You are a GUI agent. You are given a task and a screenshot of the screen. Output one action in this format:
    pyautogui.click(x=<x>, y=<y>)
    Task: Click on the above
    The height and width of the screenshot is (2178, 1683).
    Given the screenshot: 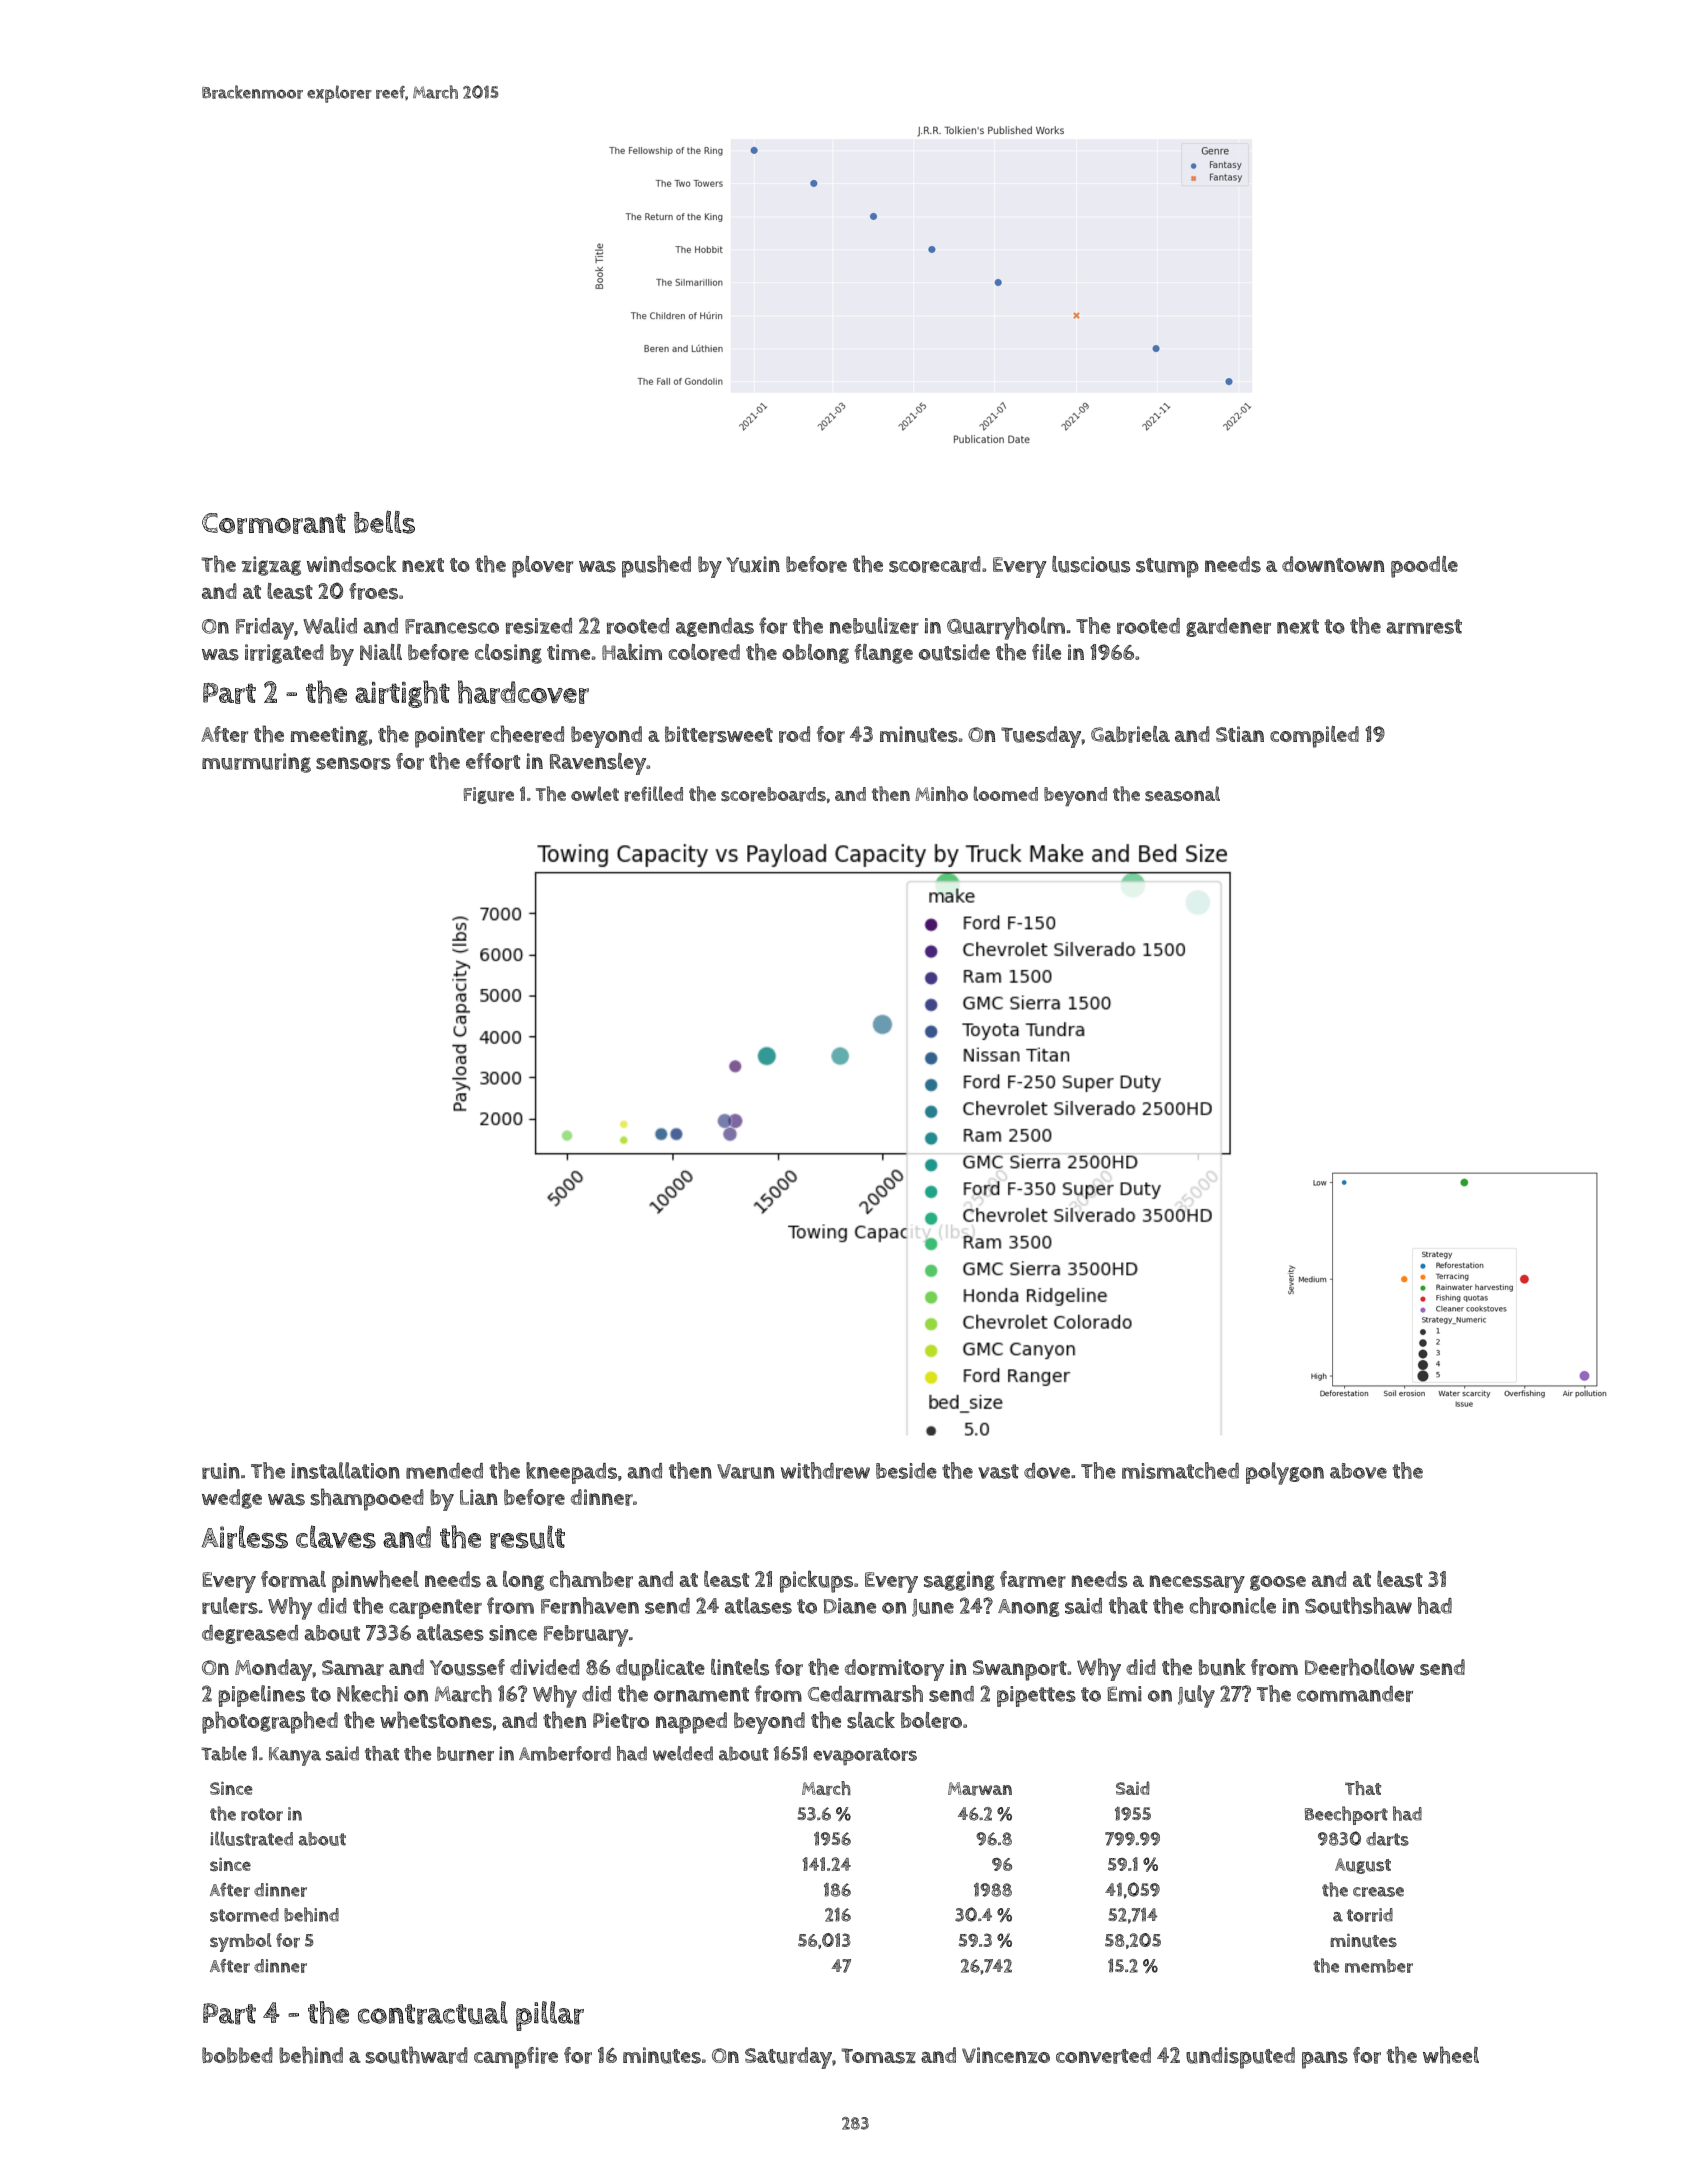 What is the action you would take?
    pyautogui.click(x=1358, y=1471)
